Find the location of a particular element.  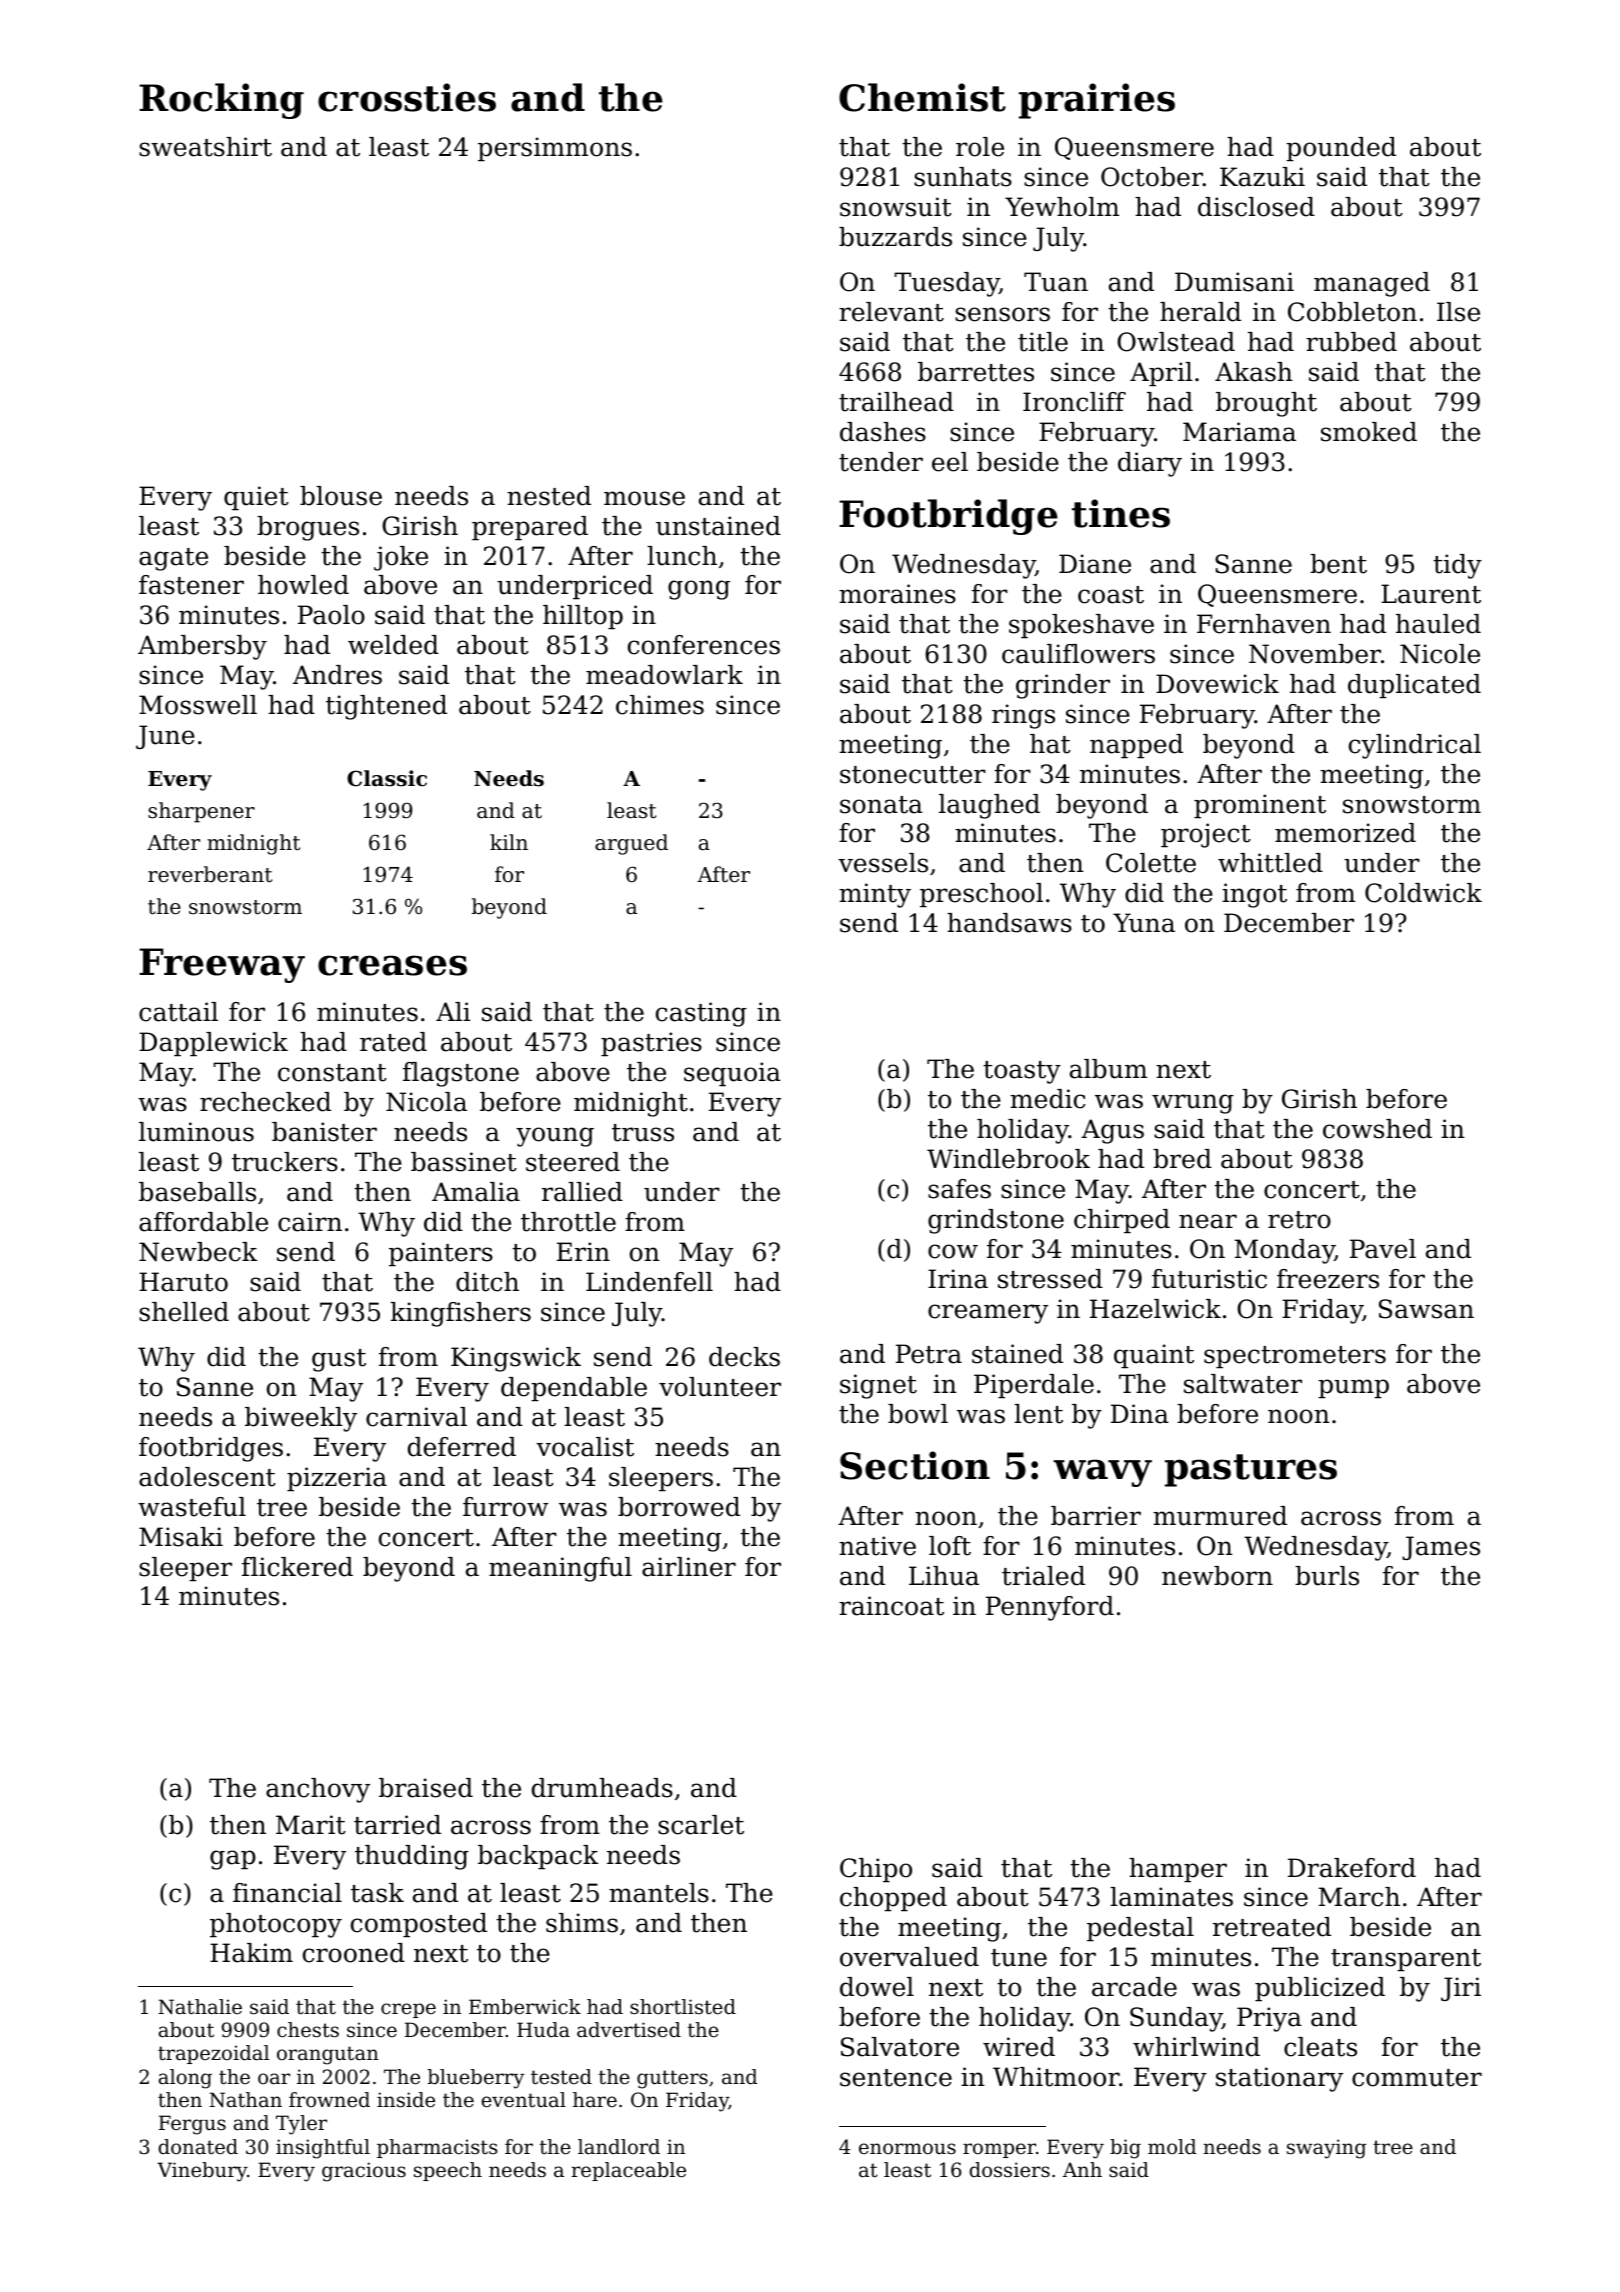

moraines is located at coordinates (897, 594).
